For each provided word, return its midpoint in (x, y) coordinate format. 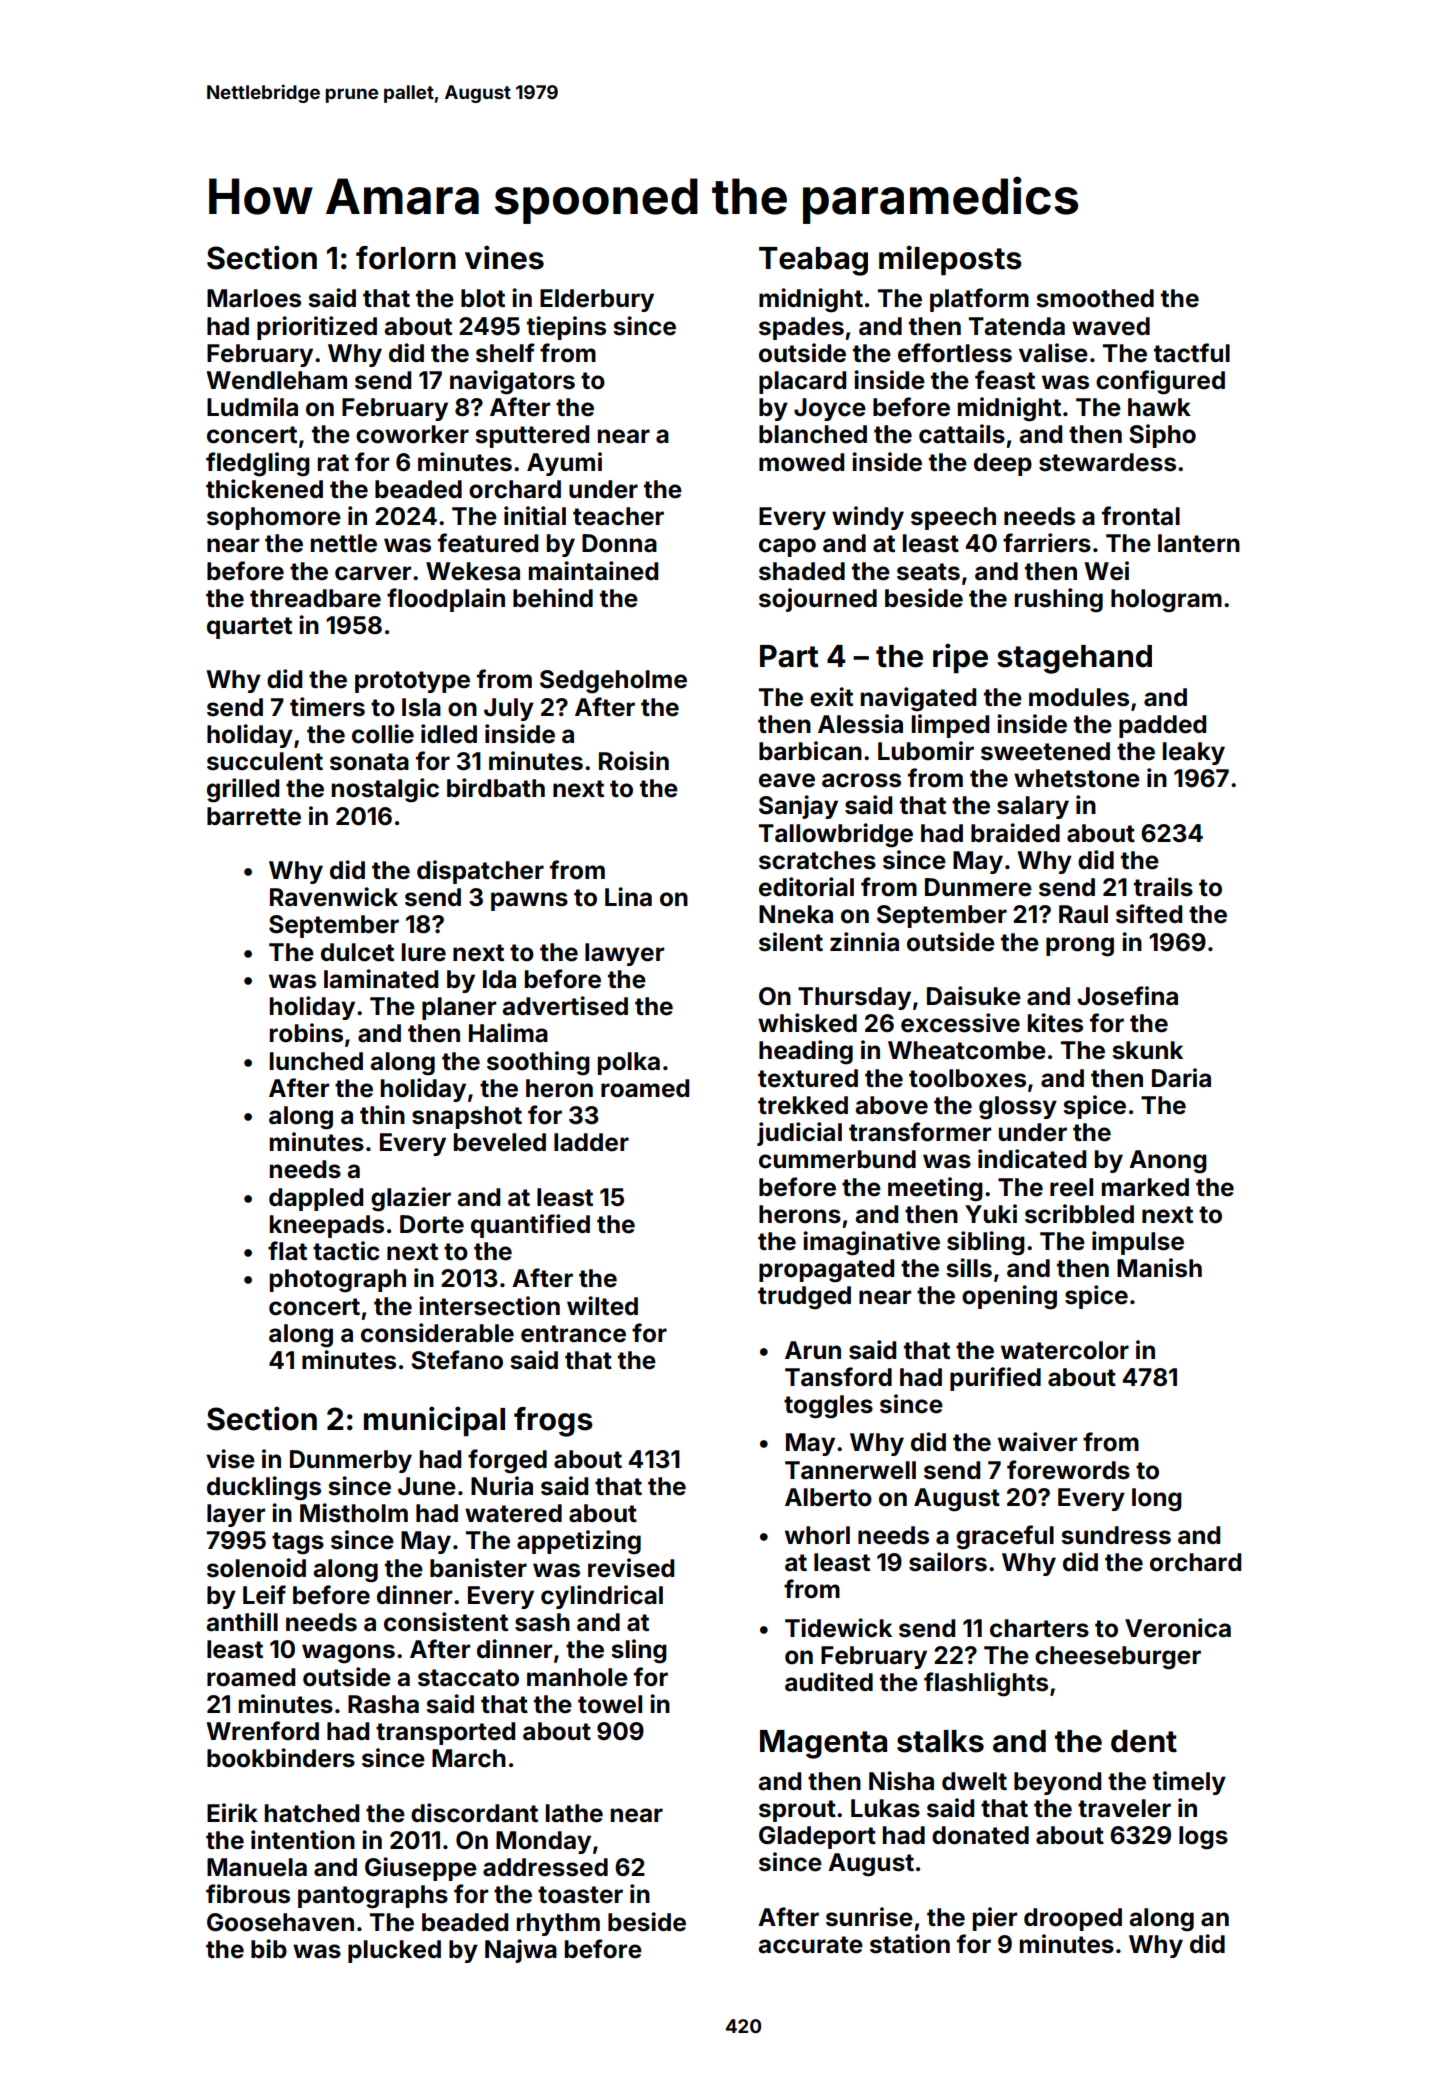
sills (969, 1268)
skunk (1147, 1050)
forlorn (406, 258)
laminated (381, 979)
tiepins (566, 328)
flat (287, 1251)
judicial (799, 1134)
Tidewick (838, 1628)
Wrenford (262, 1731)
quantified (530, 1226)
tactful (1192, 353)
